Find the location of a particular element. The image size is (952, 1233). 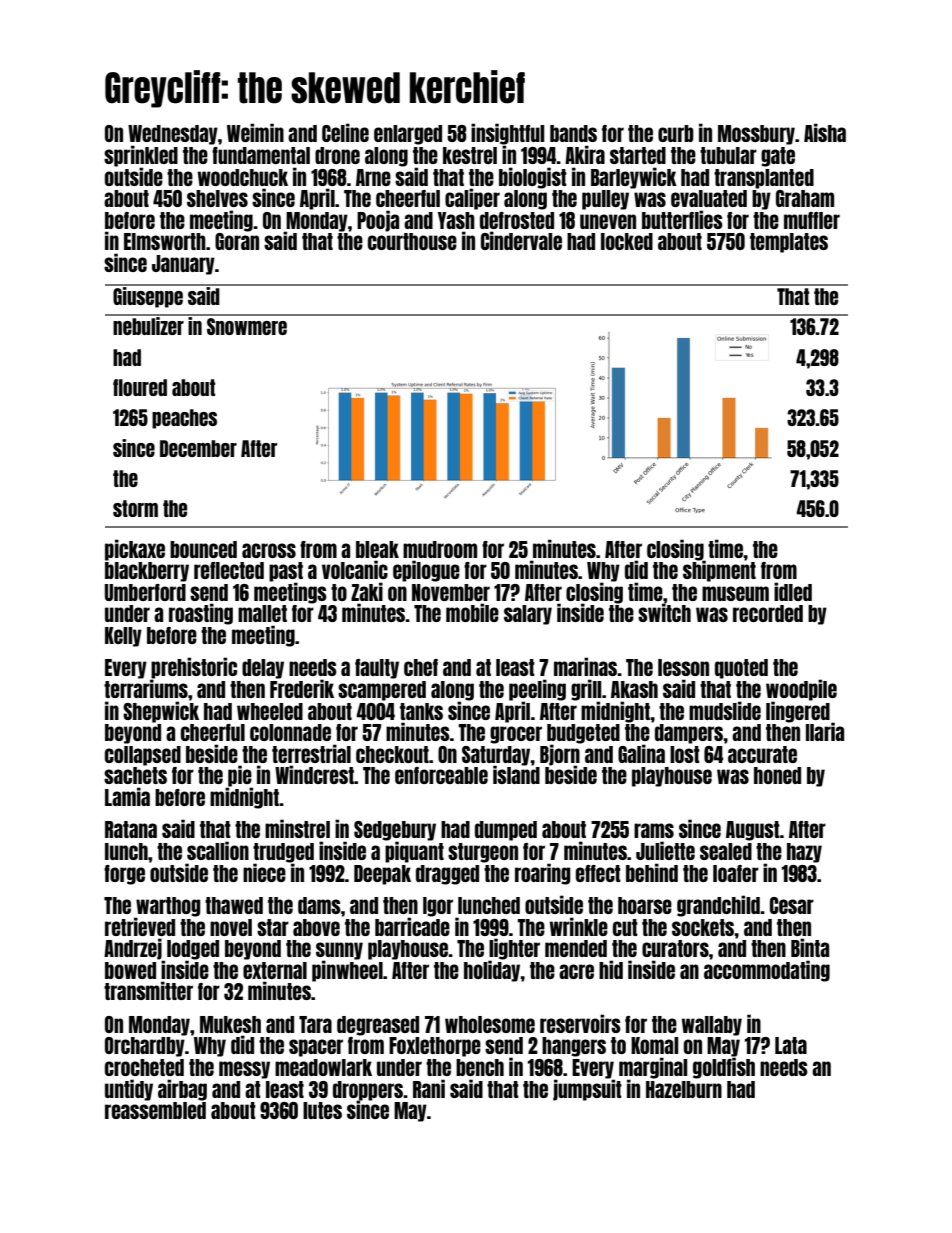

curators is located at coordinates (675, 948).
